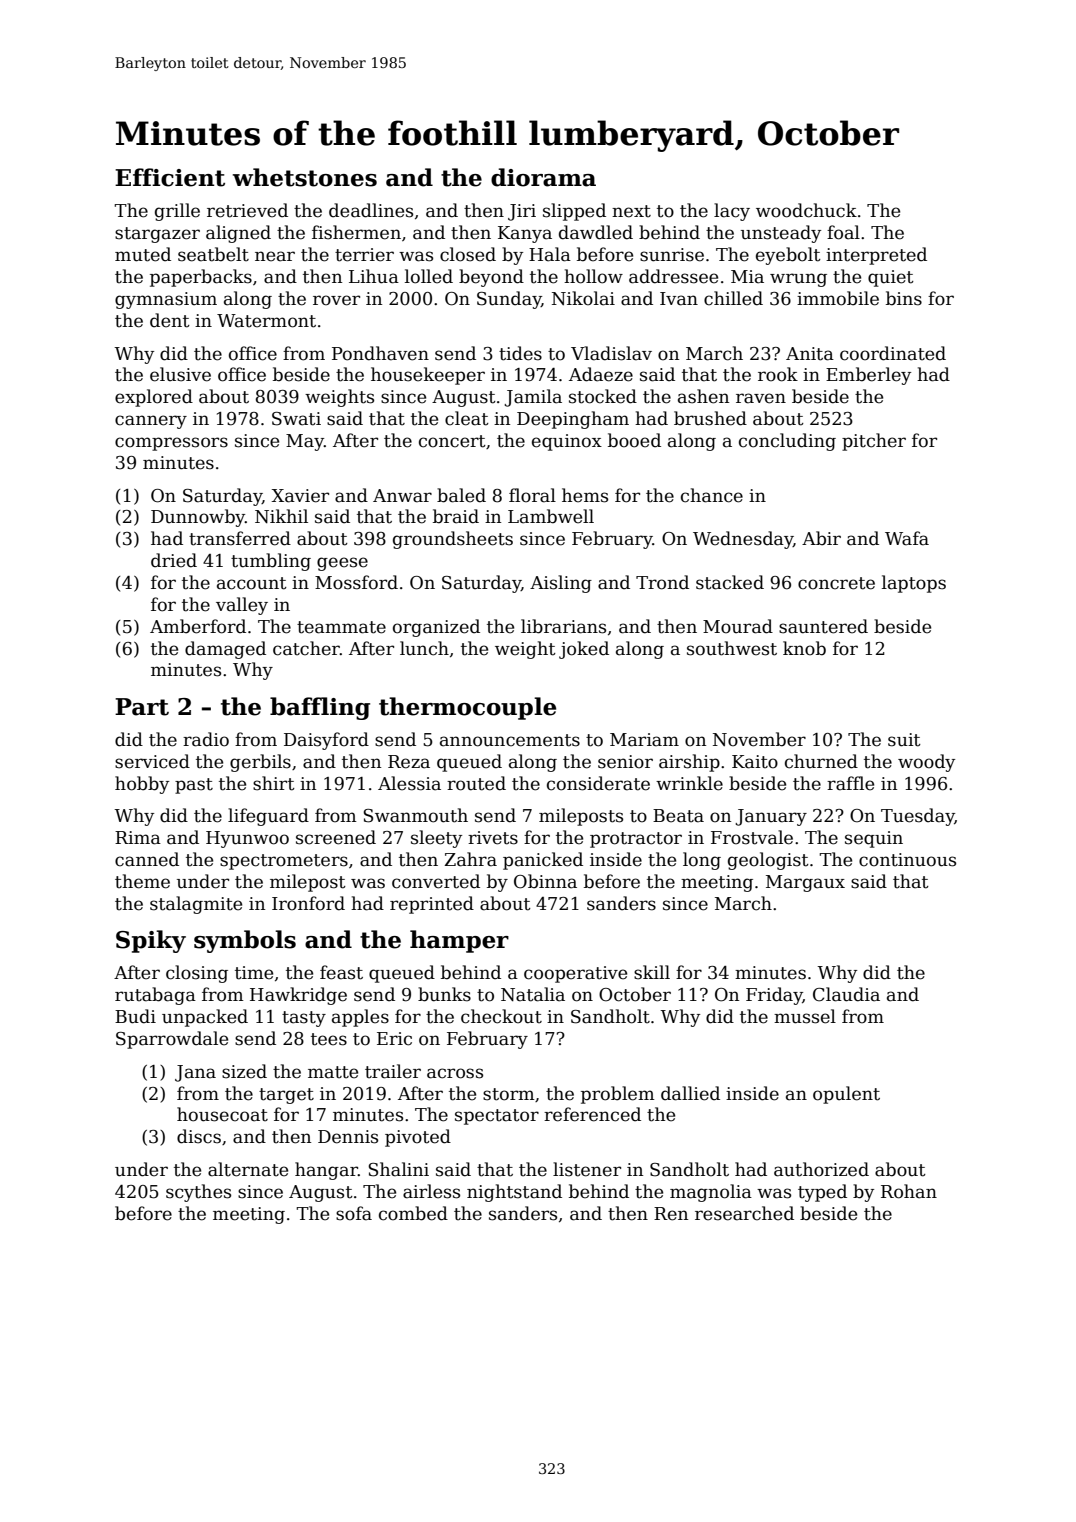 The width and height of the screenshot is (1076, 1522). Describe the element at coordinates (509, 300) in the screenshot. I see `Sunday` at that location.
